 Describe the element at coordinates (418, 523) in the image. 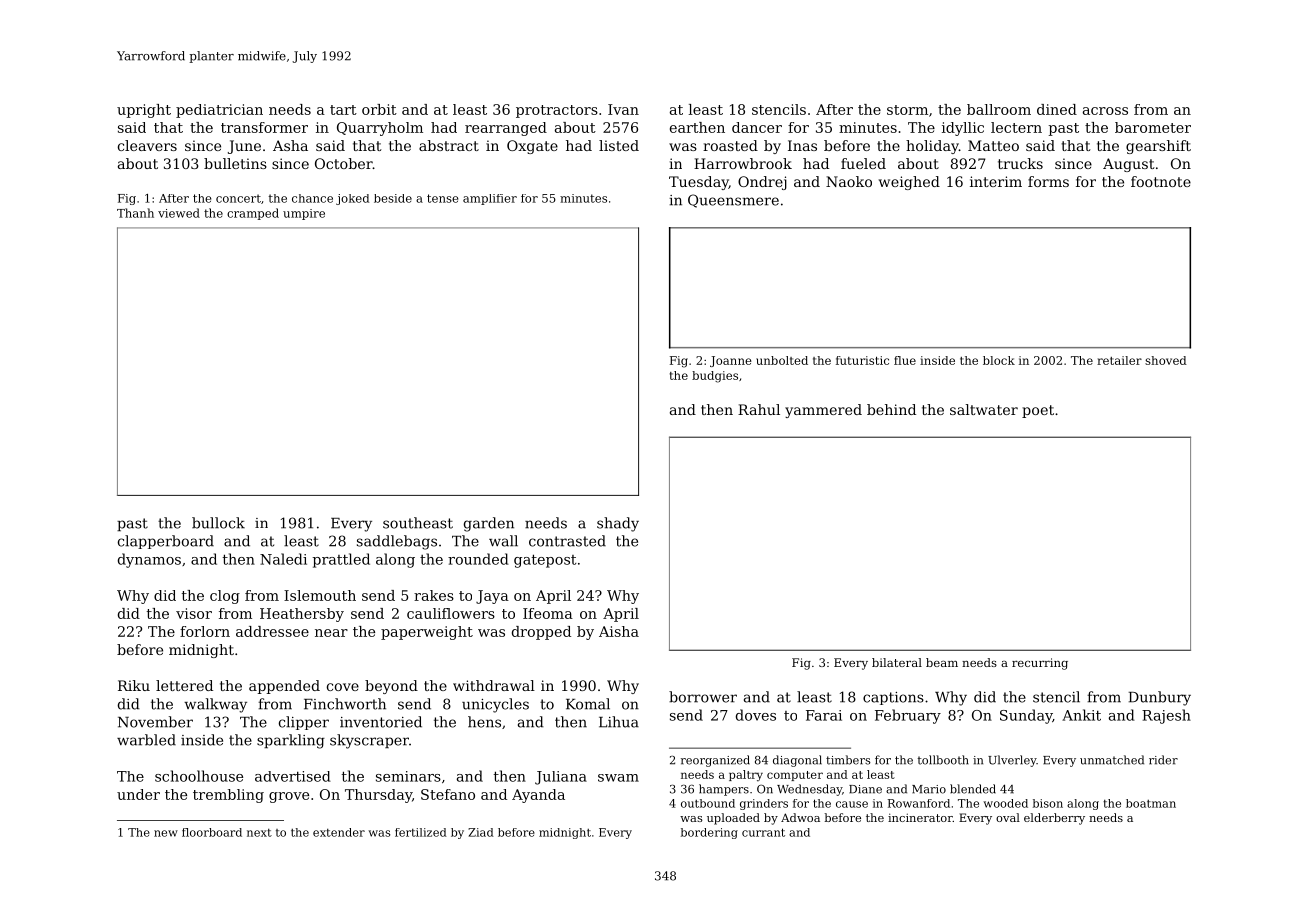

I see `southeast` at that location.
